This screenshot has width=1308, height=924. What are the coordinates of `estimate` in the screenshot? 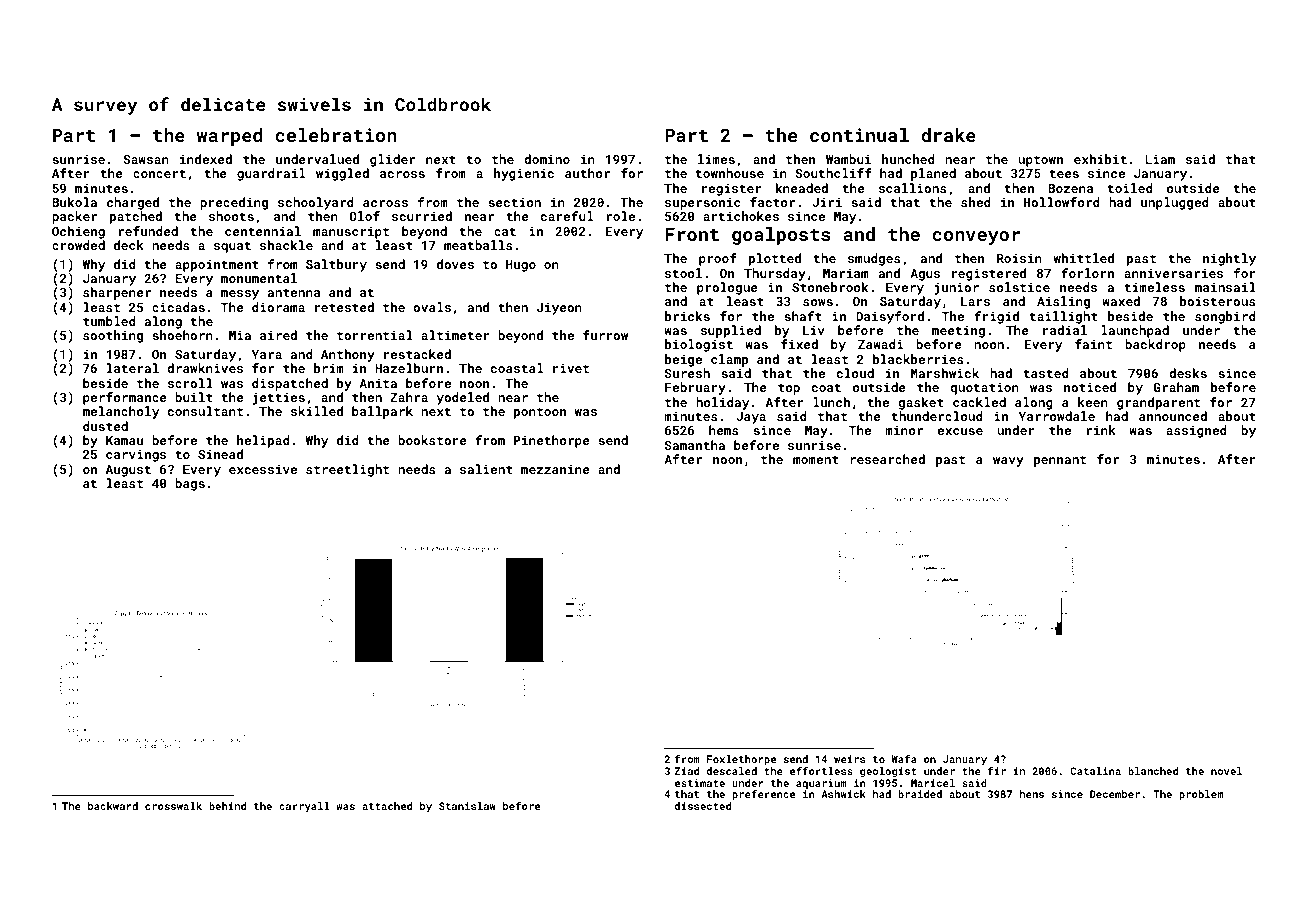 It's located at (700, 783).
